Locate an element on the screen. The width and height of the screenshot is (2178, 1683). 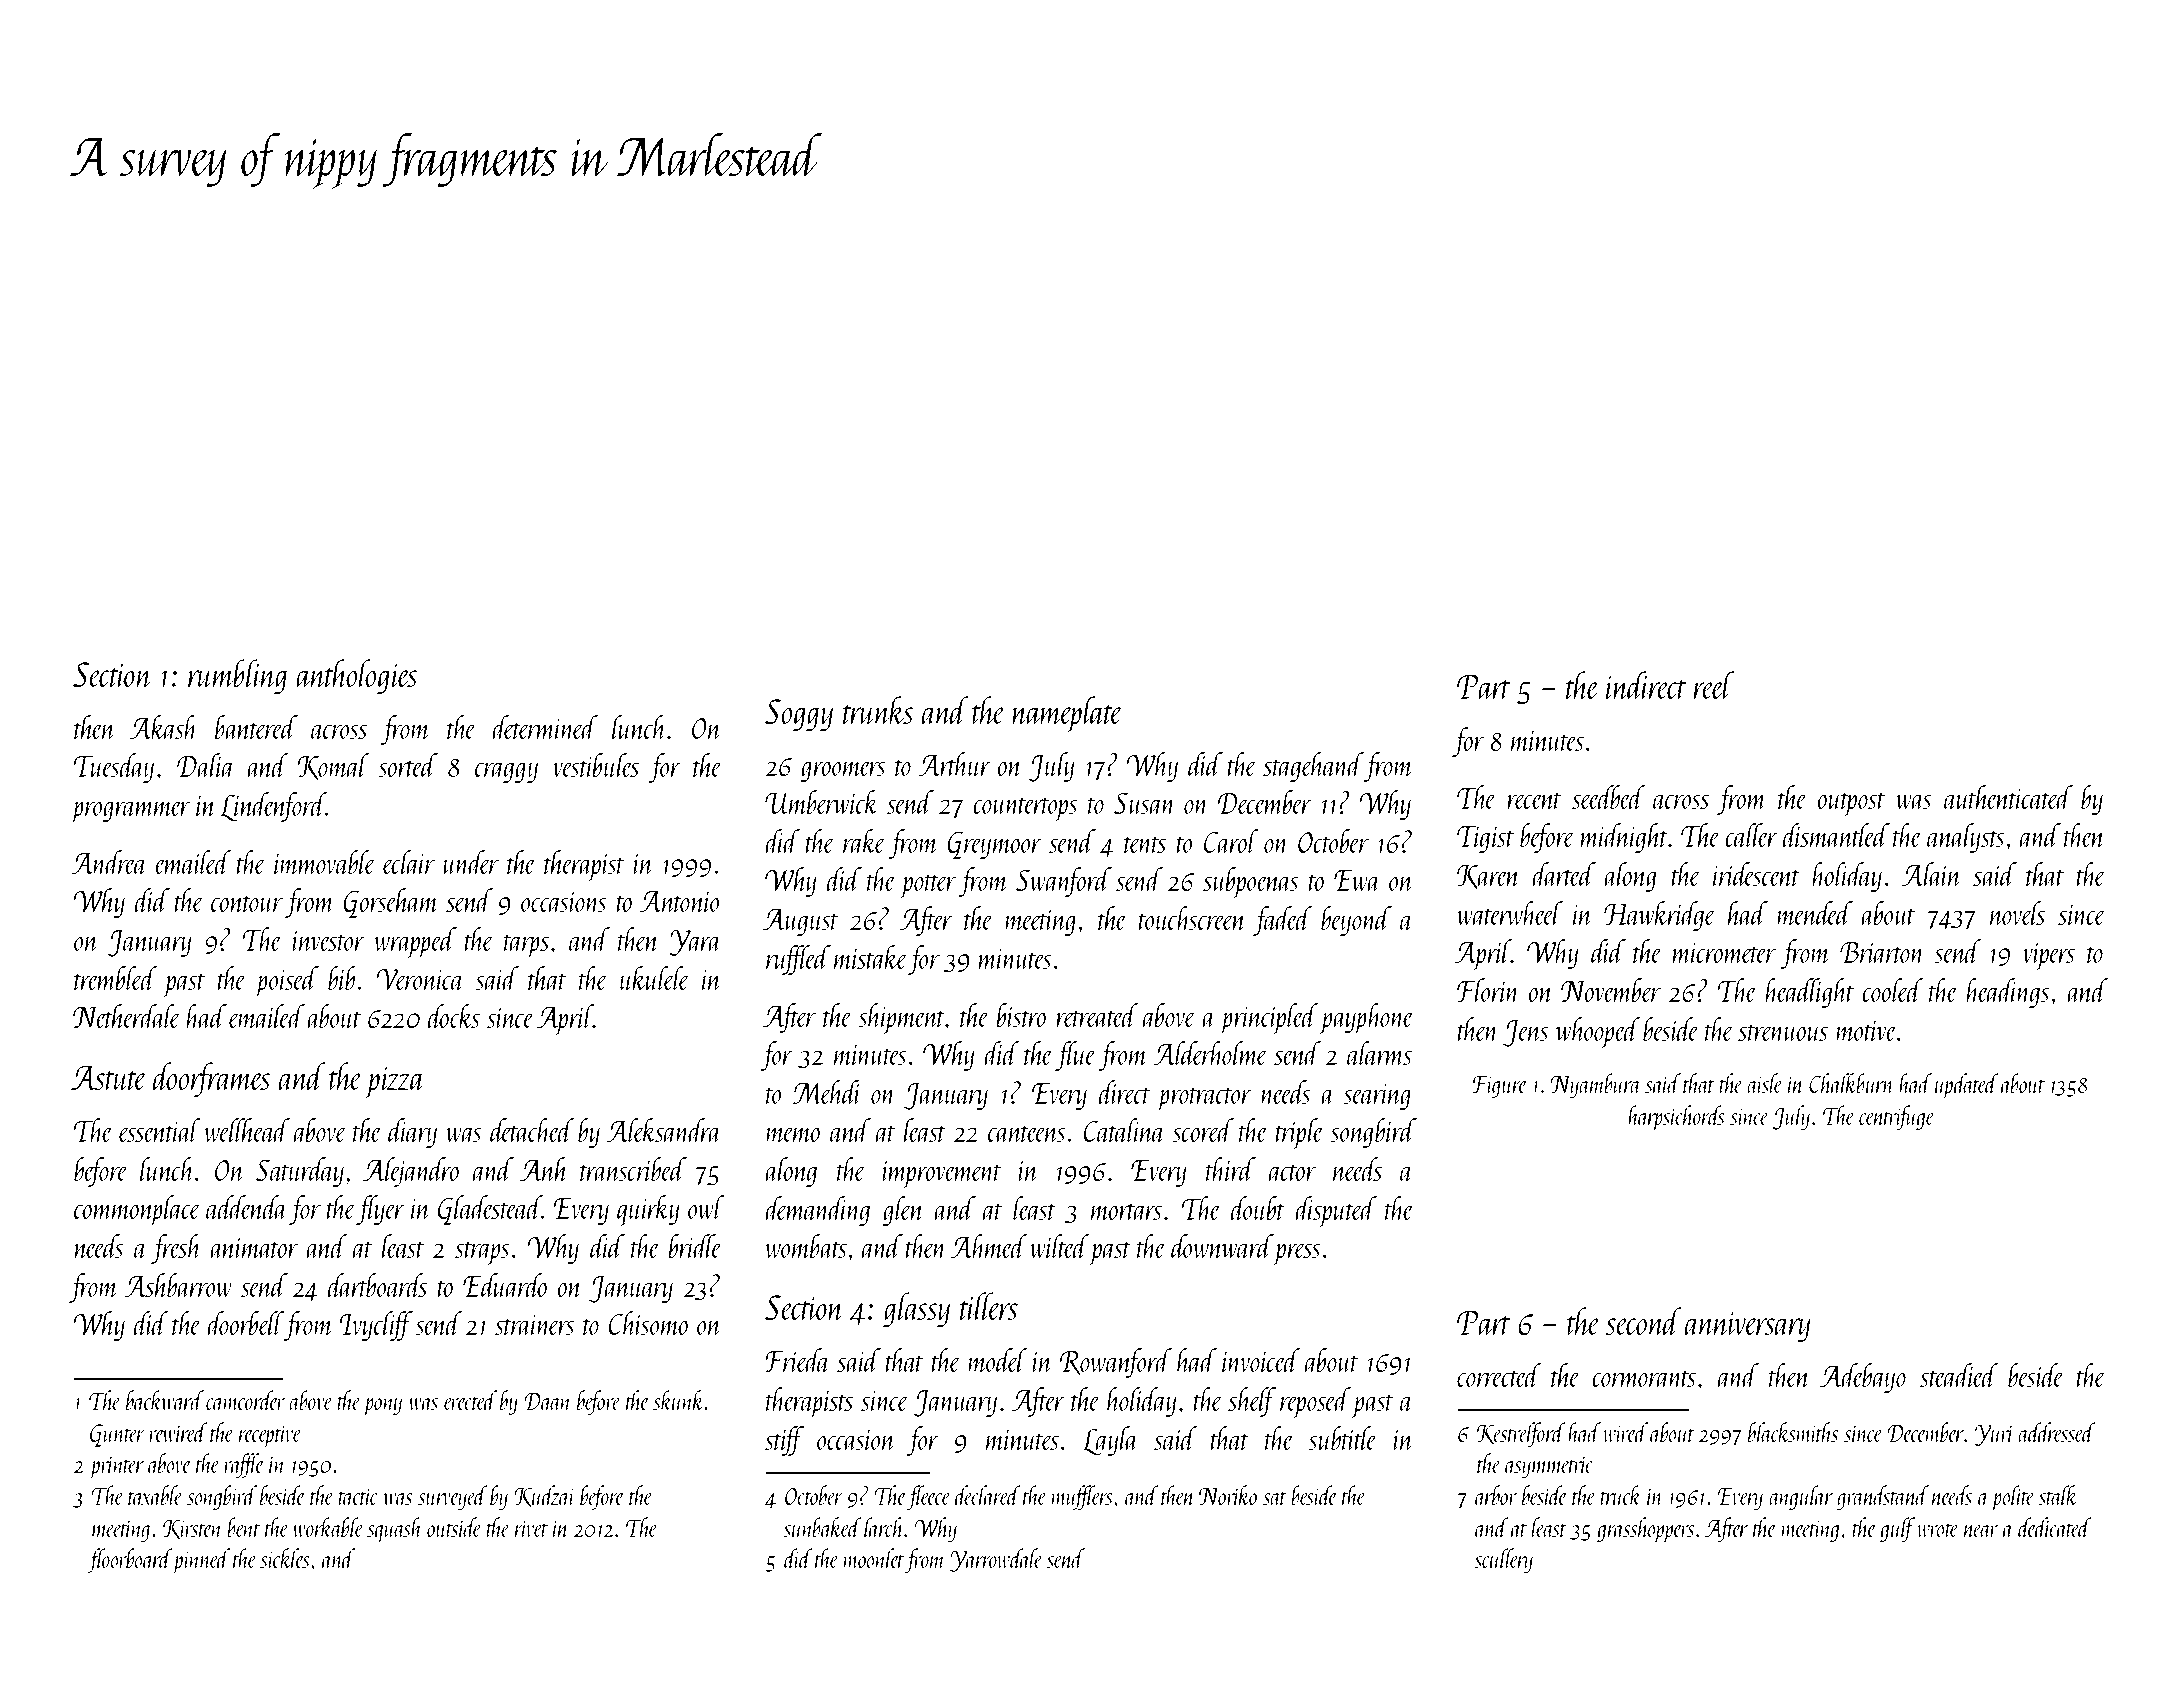
reel is located at coordinates (1713, 685).
